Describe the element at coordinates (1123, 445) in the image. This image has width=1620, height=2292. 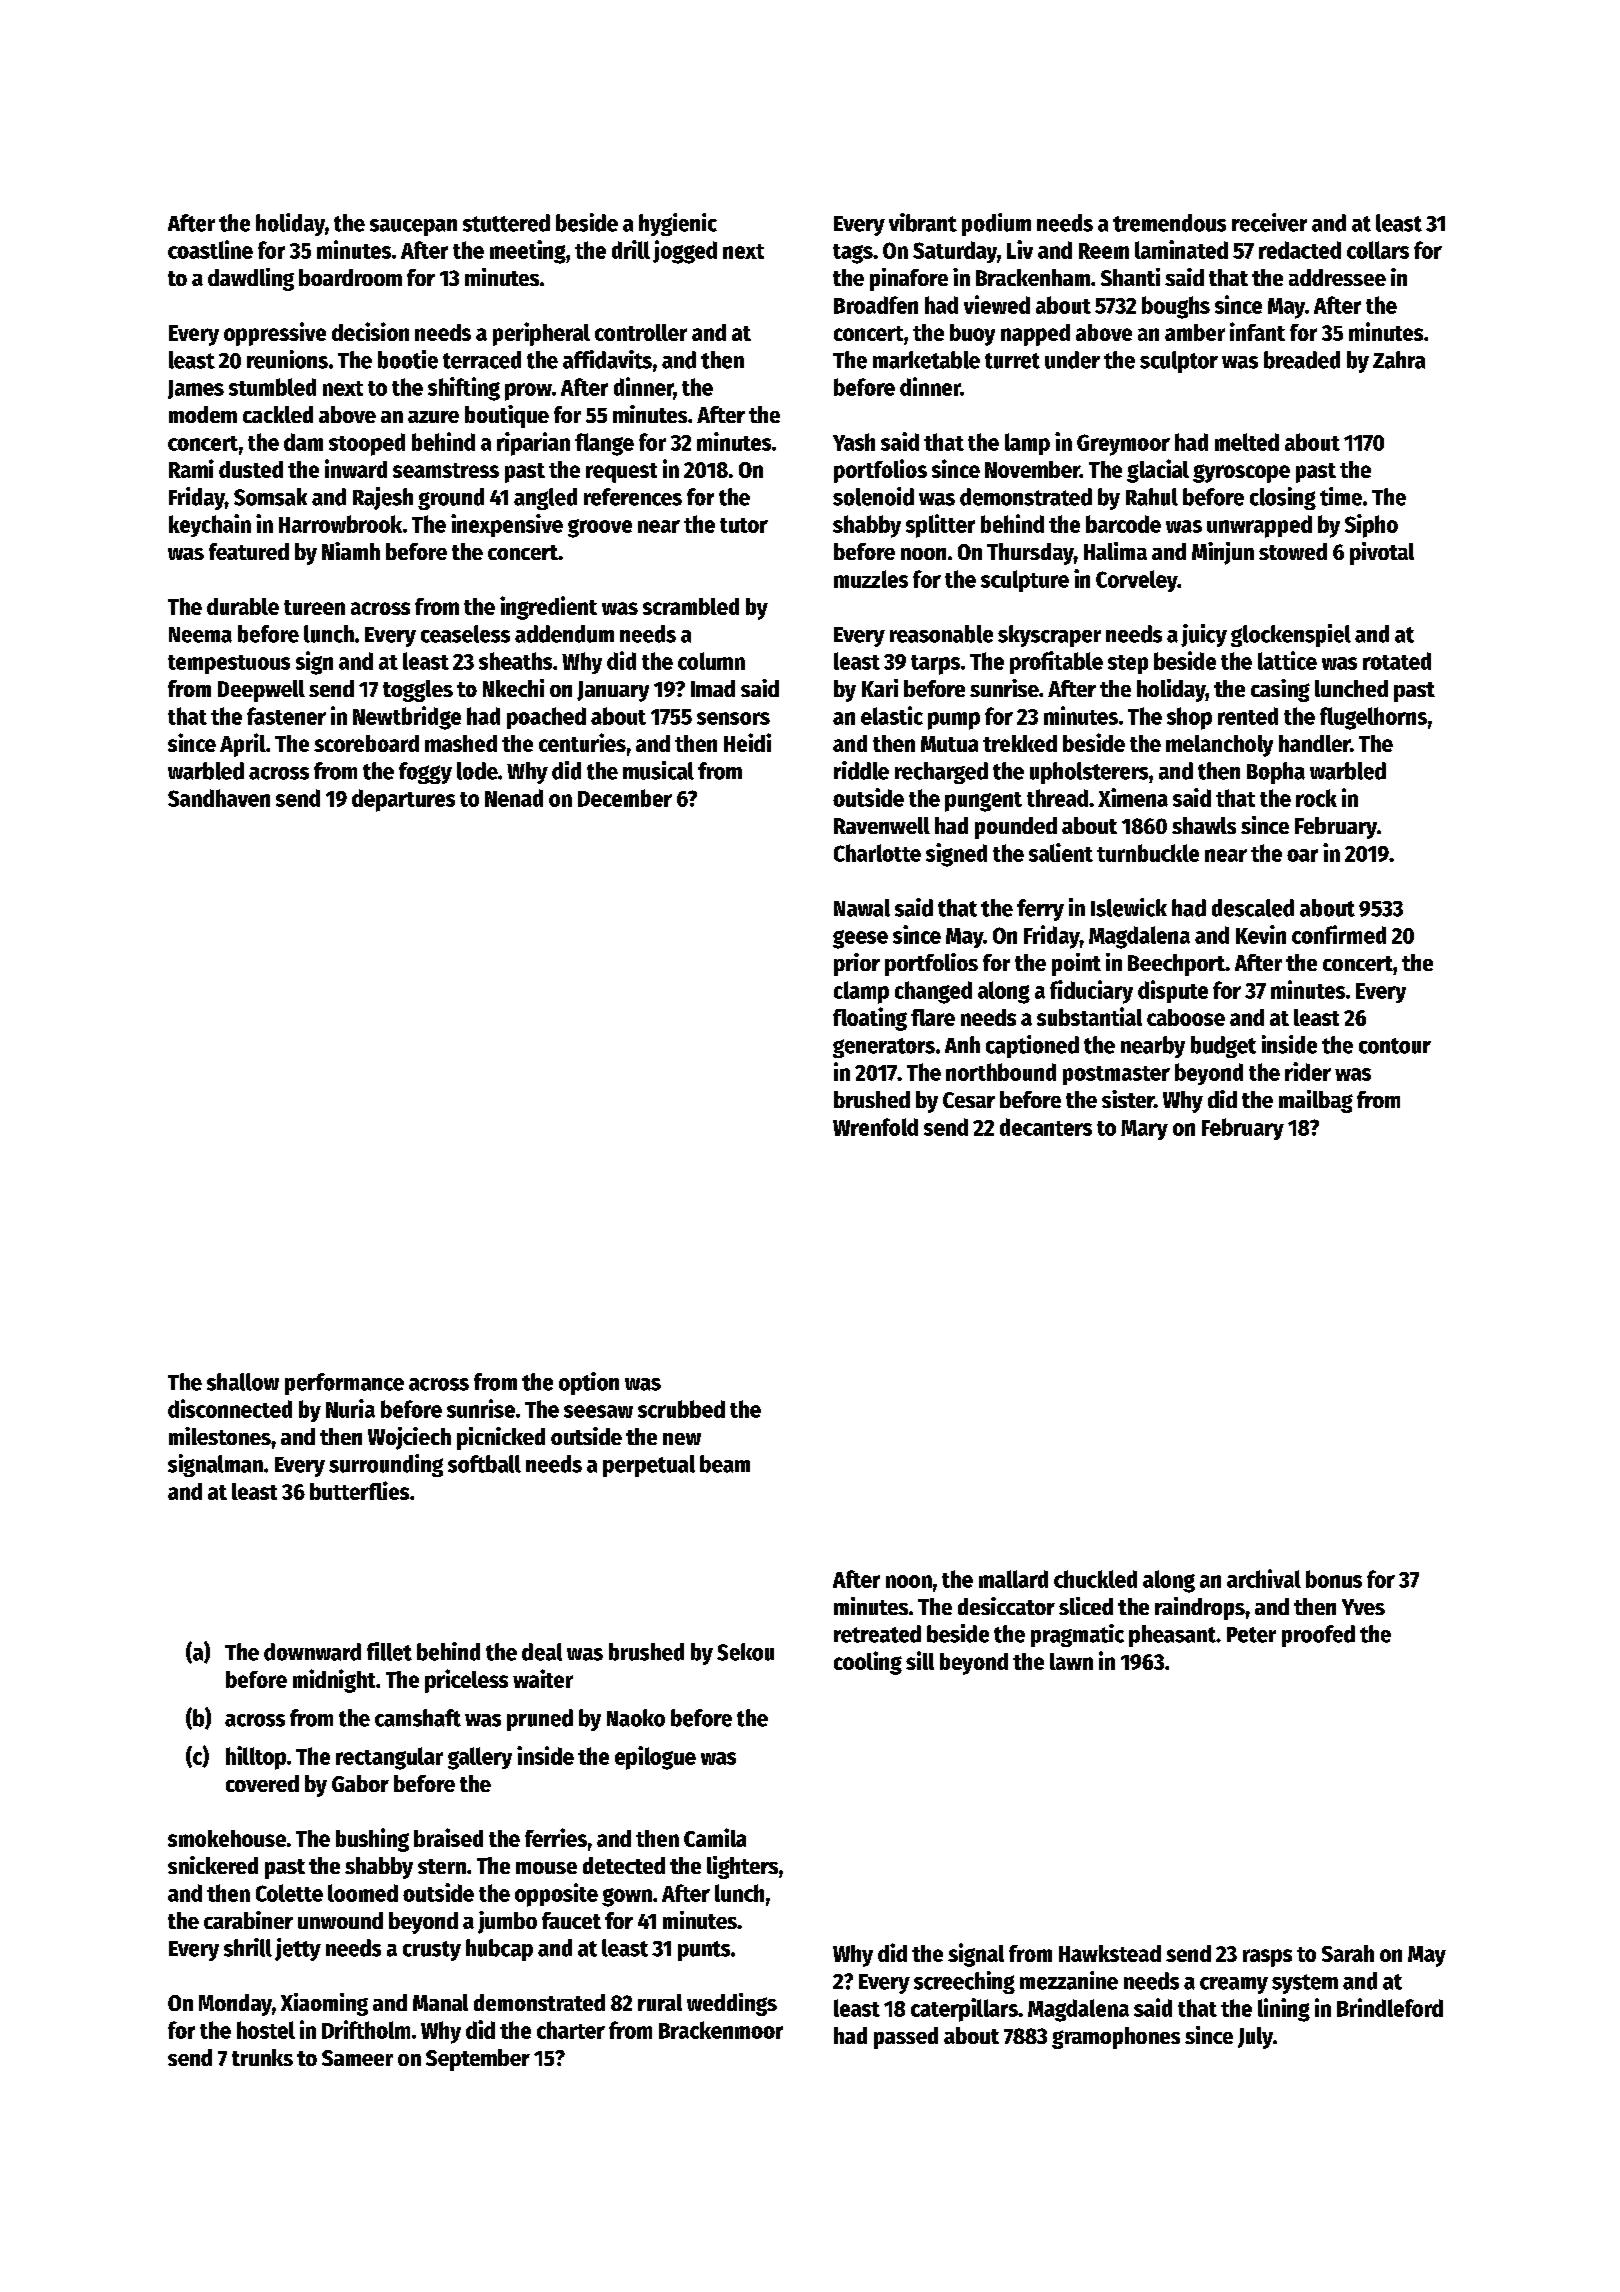
I see `Greymoor` at that location.
